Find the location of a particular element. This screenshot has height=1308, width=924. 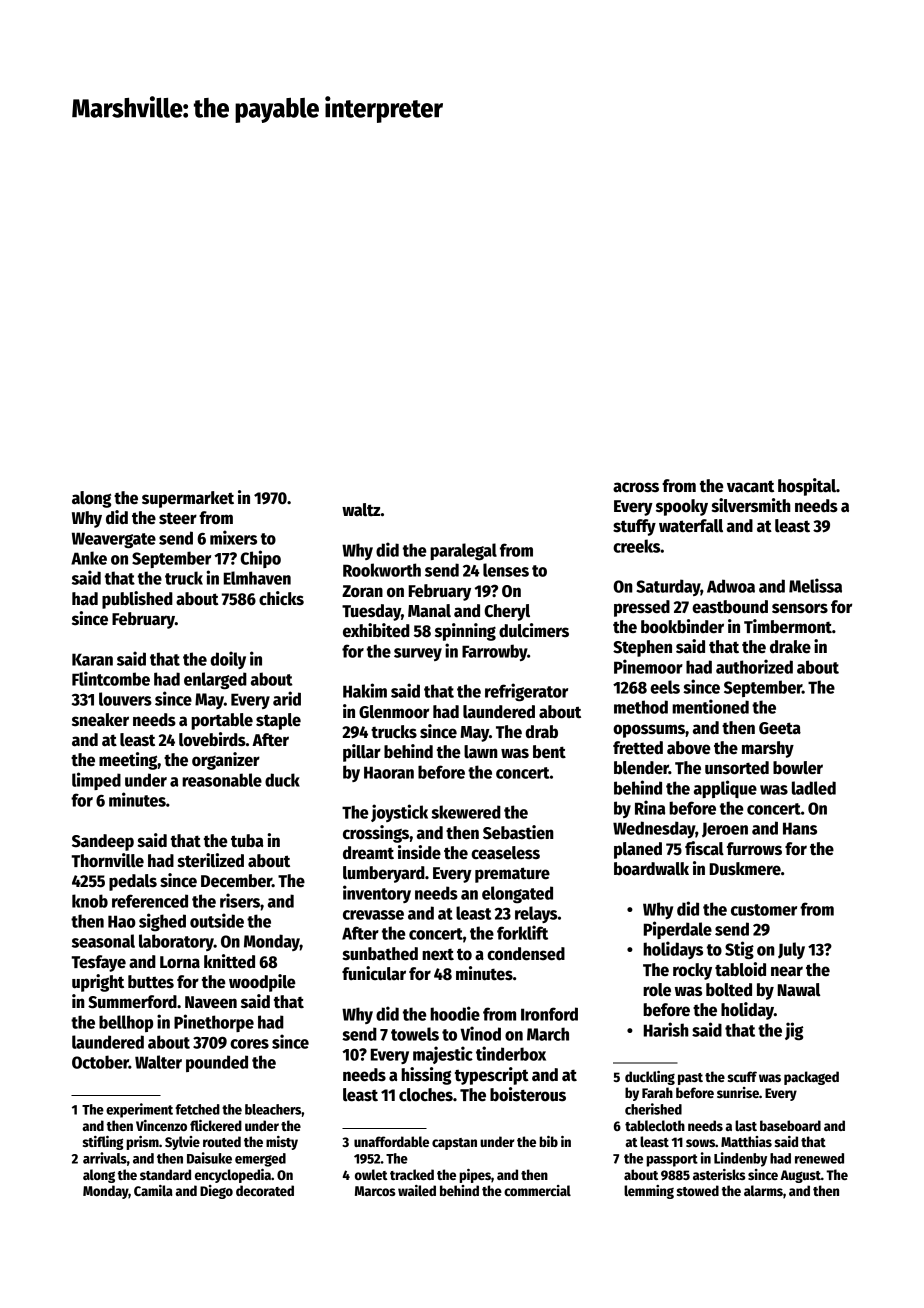

hoodie is located at coordinates (455, 1013).
